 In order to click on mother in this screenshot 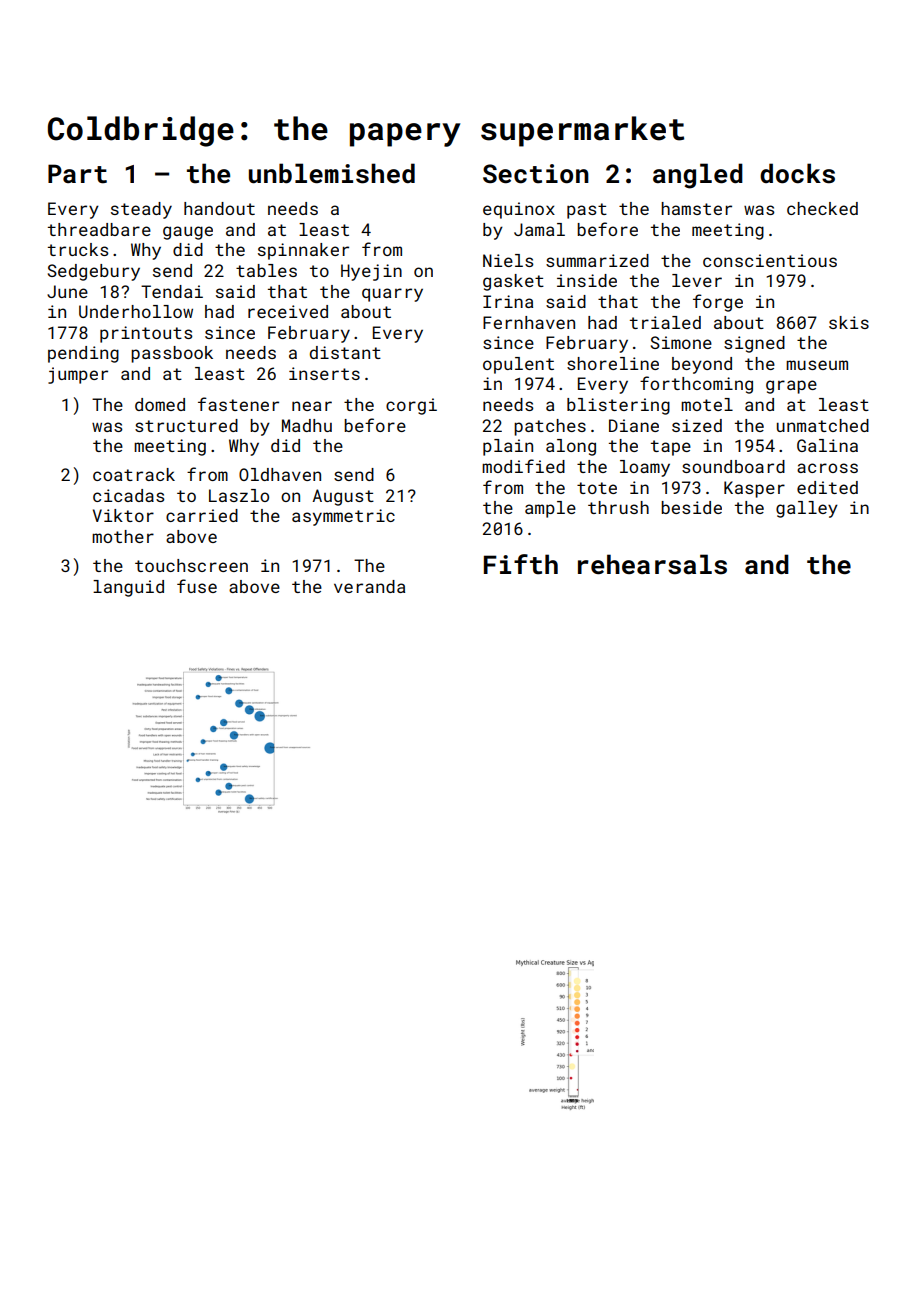, I will do `click(123, 536)`.
